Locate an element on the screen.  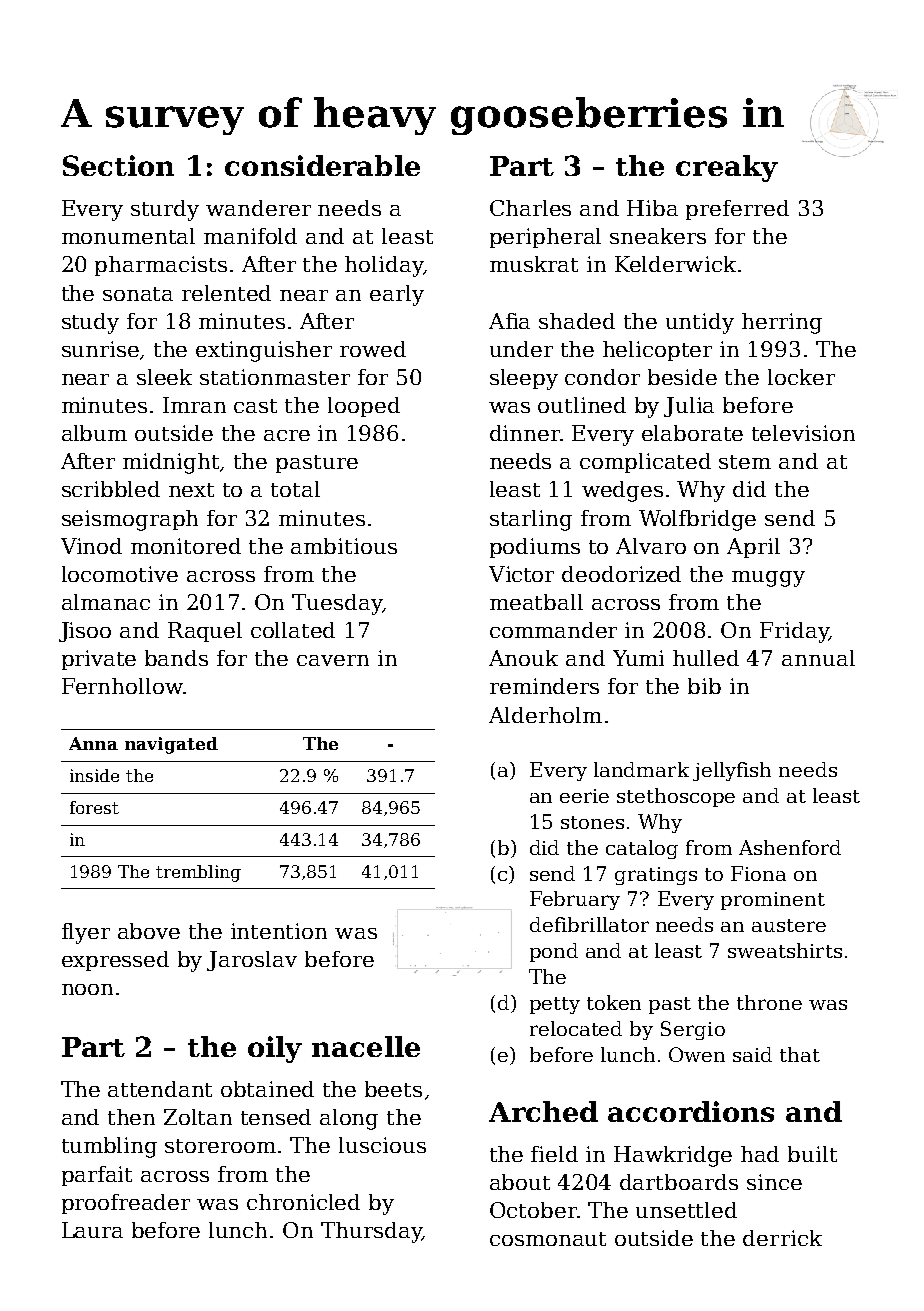
defibrillator is located at coordinates (589, 924).
